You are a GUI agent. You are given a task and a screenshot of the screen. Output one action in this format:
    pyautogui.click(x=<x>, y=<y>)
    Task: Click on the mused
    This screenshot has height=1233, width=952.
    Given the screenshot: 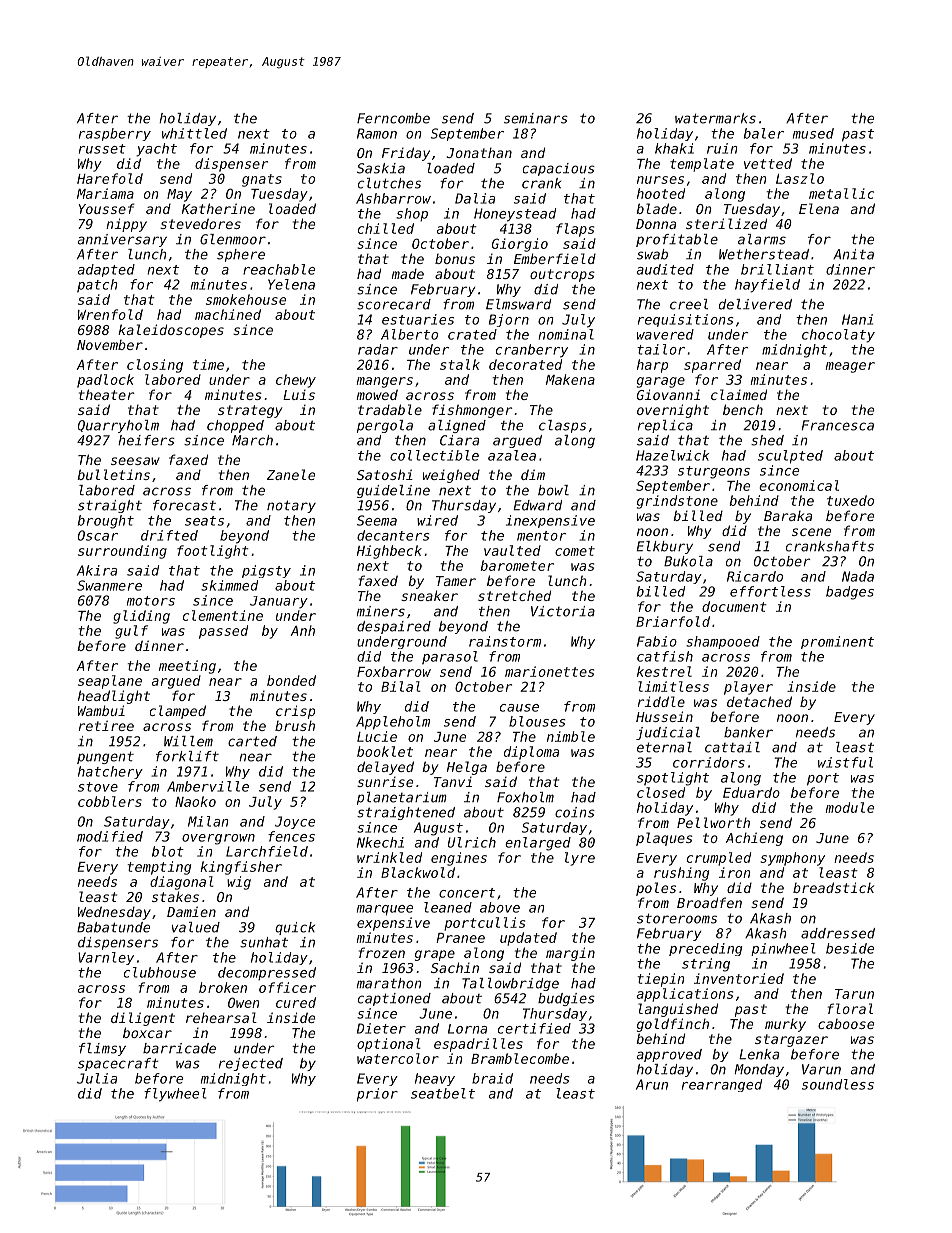 What is the action you would take?
    pyautogui.click(x=813, y=133)
